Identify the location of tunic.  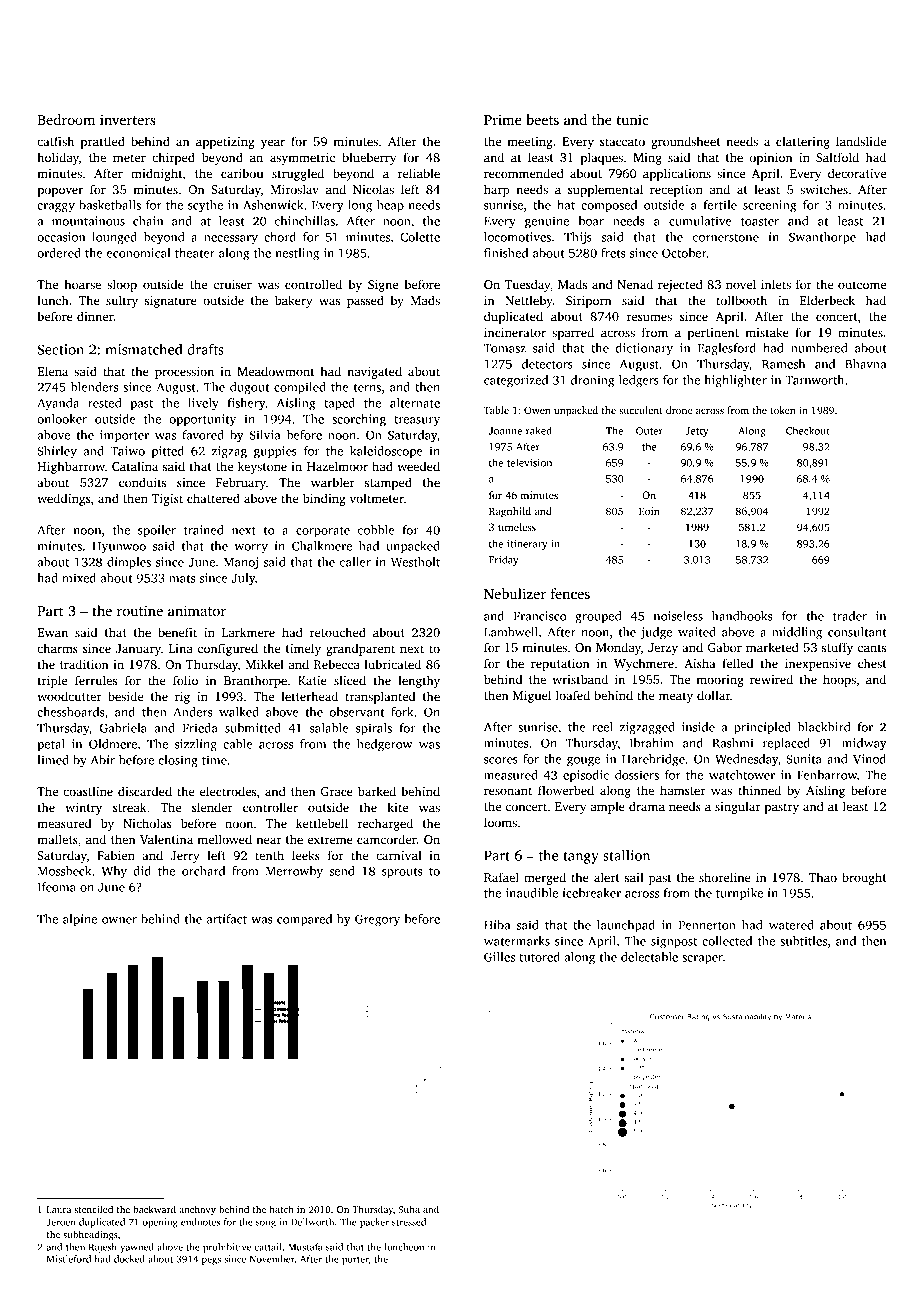
(633, 119).
